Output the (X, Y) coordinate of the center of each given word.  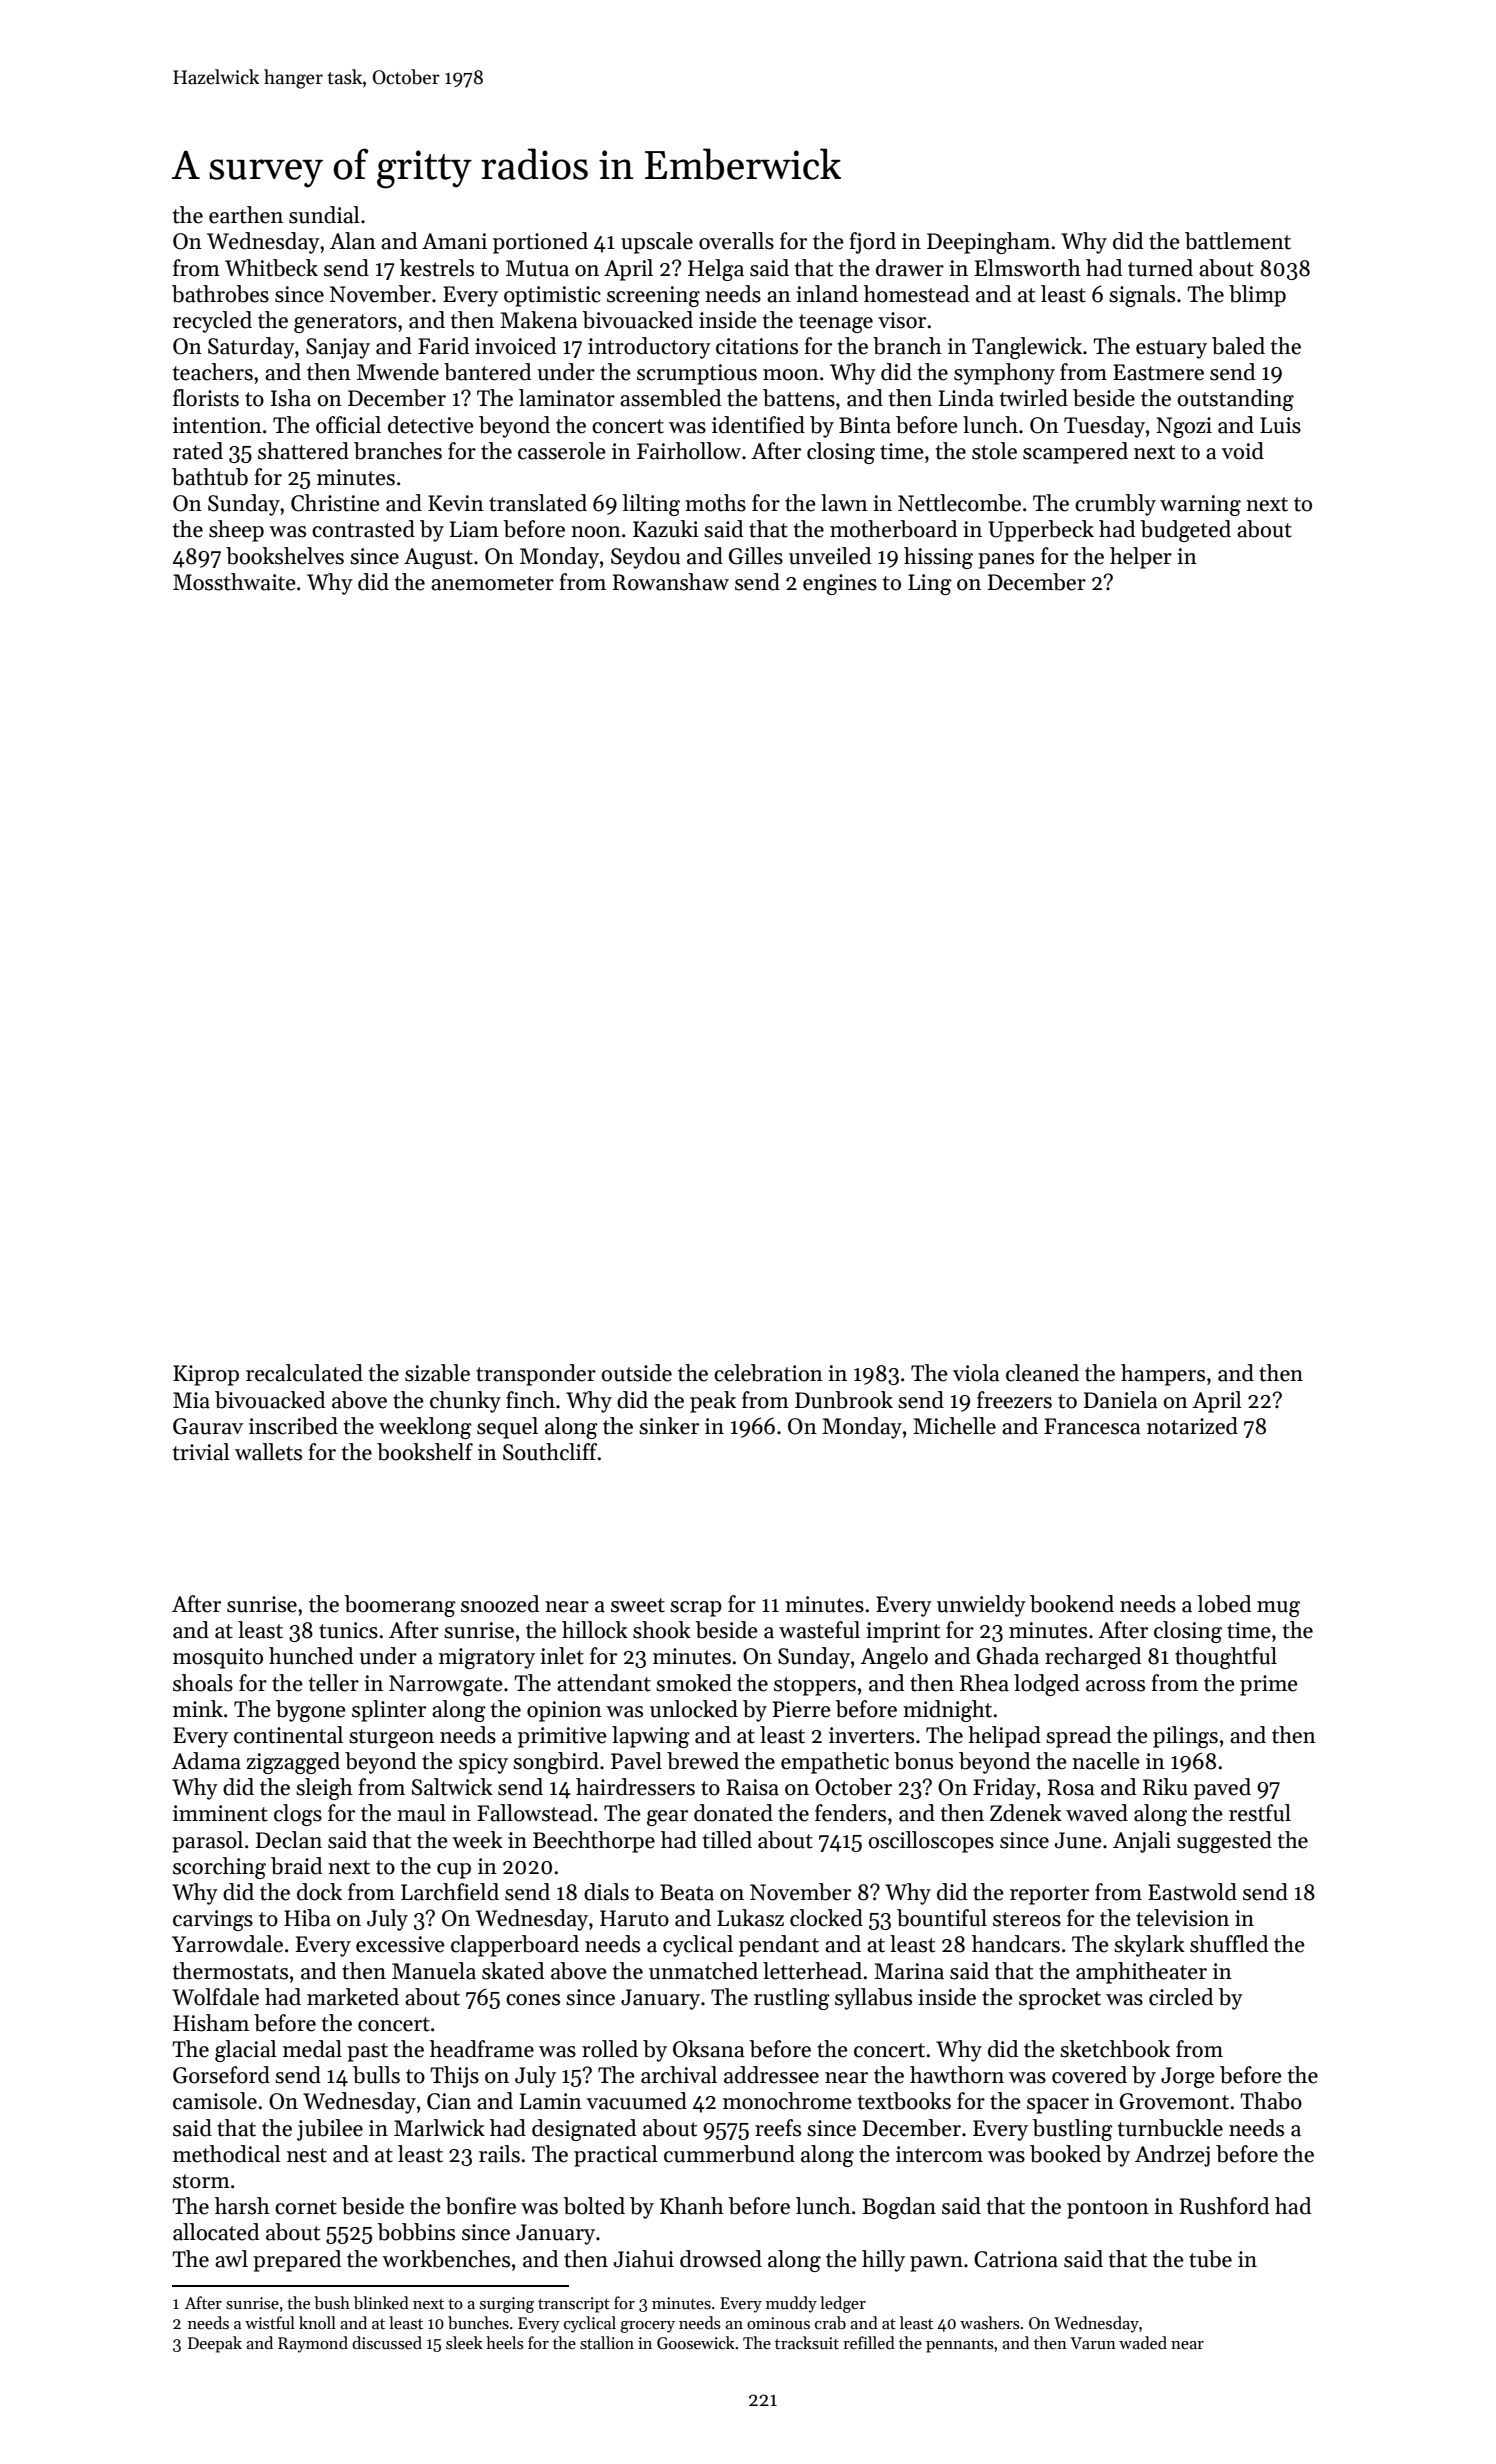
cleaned (1042, 1373)
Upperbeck (1041, 531)
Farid (443, 346)
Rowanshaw (670, 582)
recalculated (304, 1373)
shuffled (1229, 1944)
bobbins (416, 2232)
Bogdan (899, 2208)
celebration (768, 1373)
